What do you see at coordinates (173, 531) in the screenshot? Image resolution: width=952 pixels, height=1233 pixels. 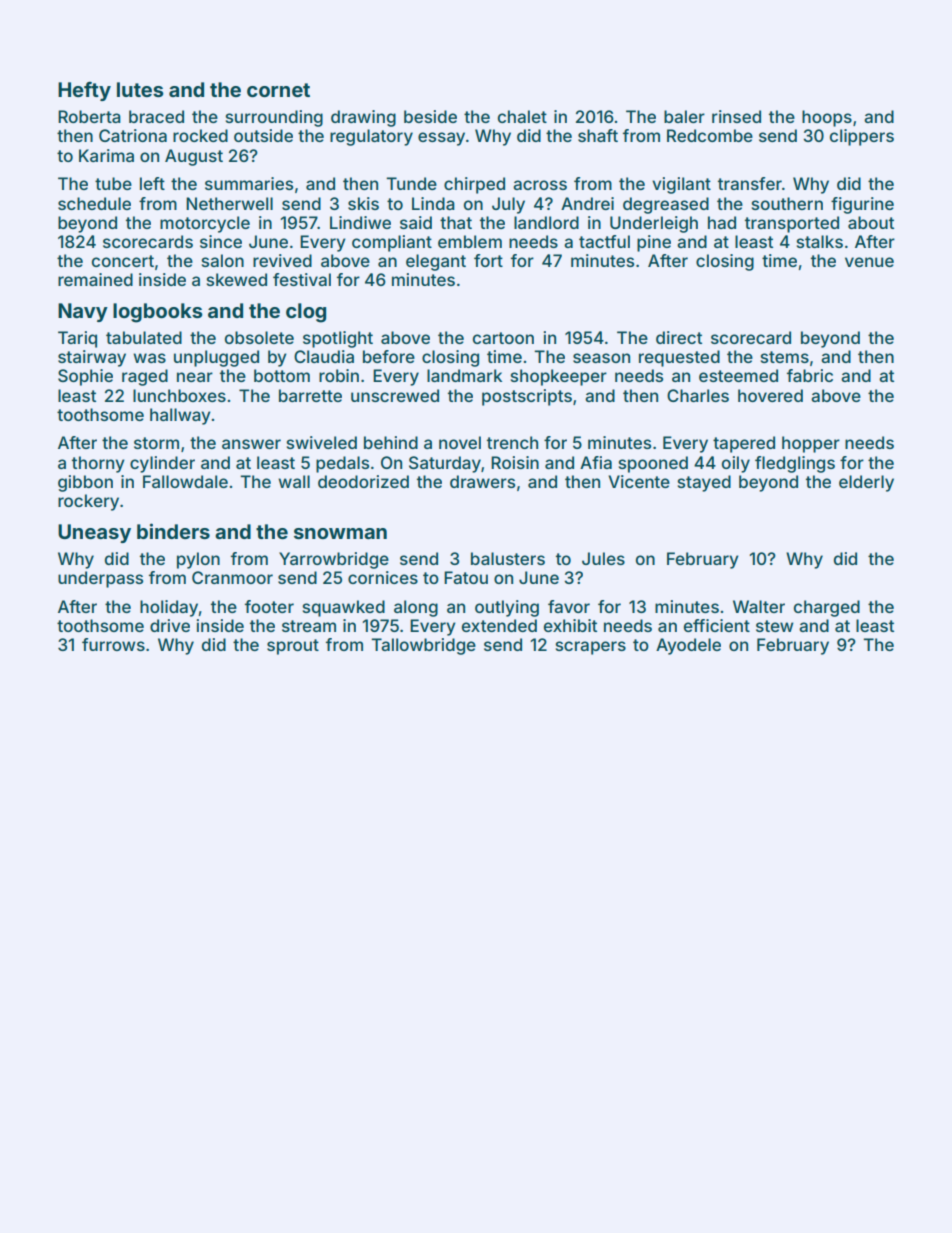 I see `binders` at bounding box center [173, 531].
